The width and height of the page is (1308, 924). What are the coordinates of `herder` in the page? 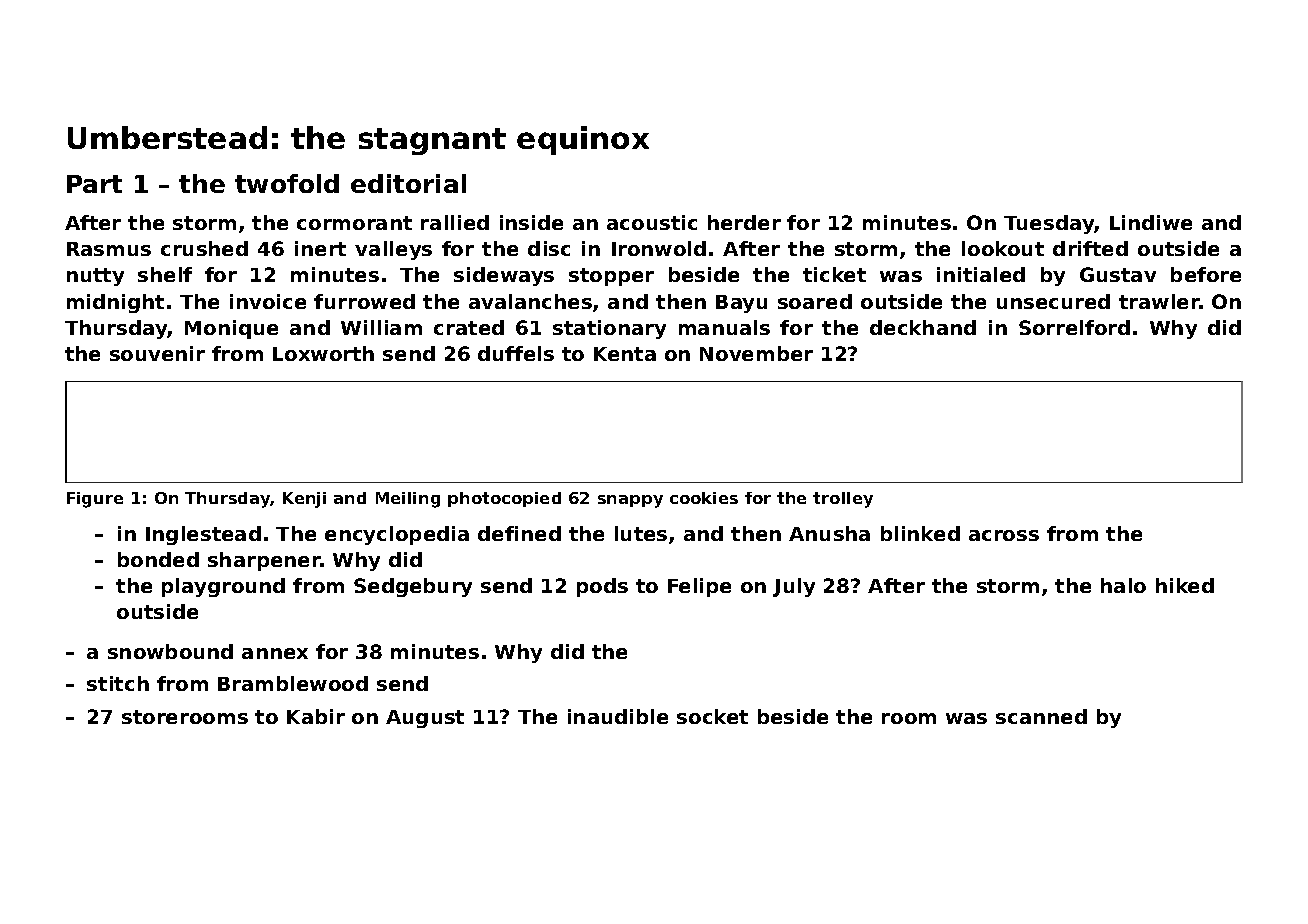 It's located at (744, 222).
